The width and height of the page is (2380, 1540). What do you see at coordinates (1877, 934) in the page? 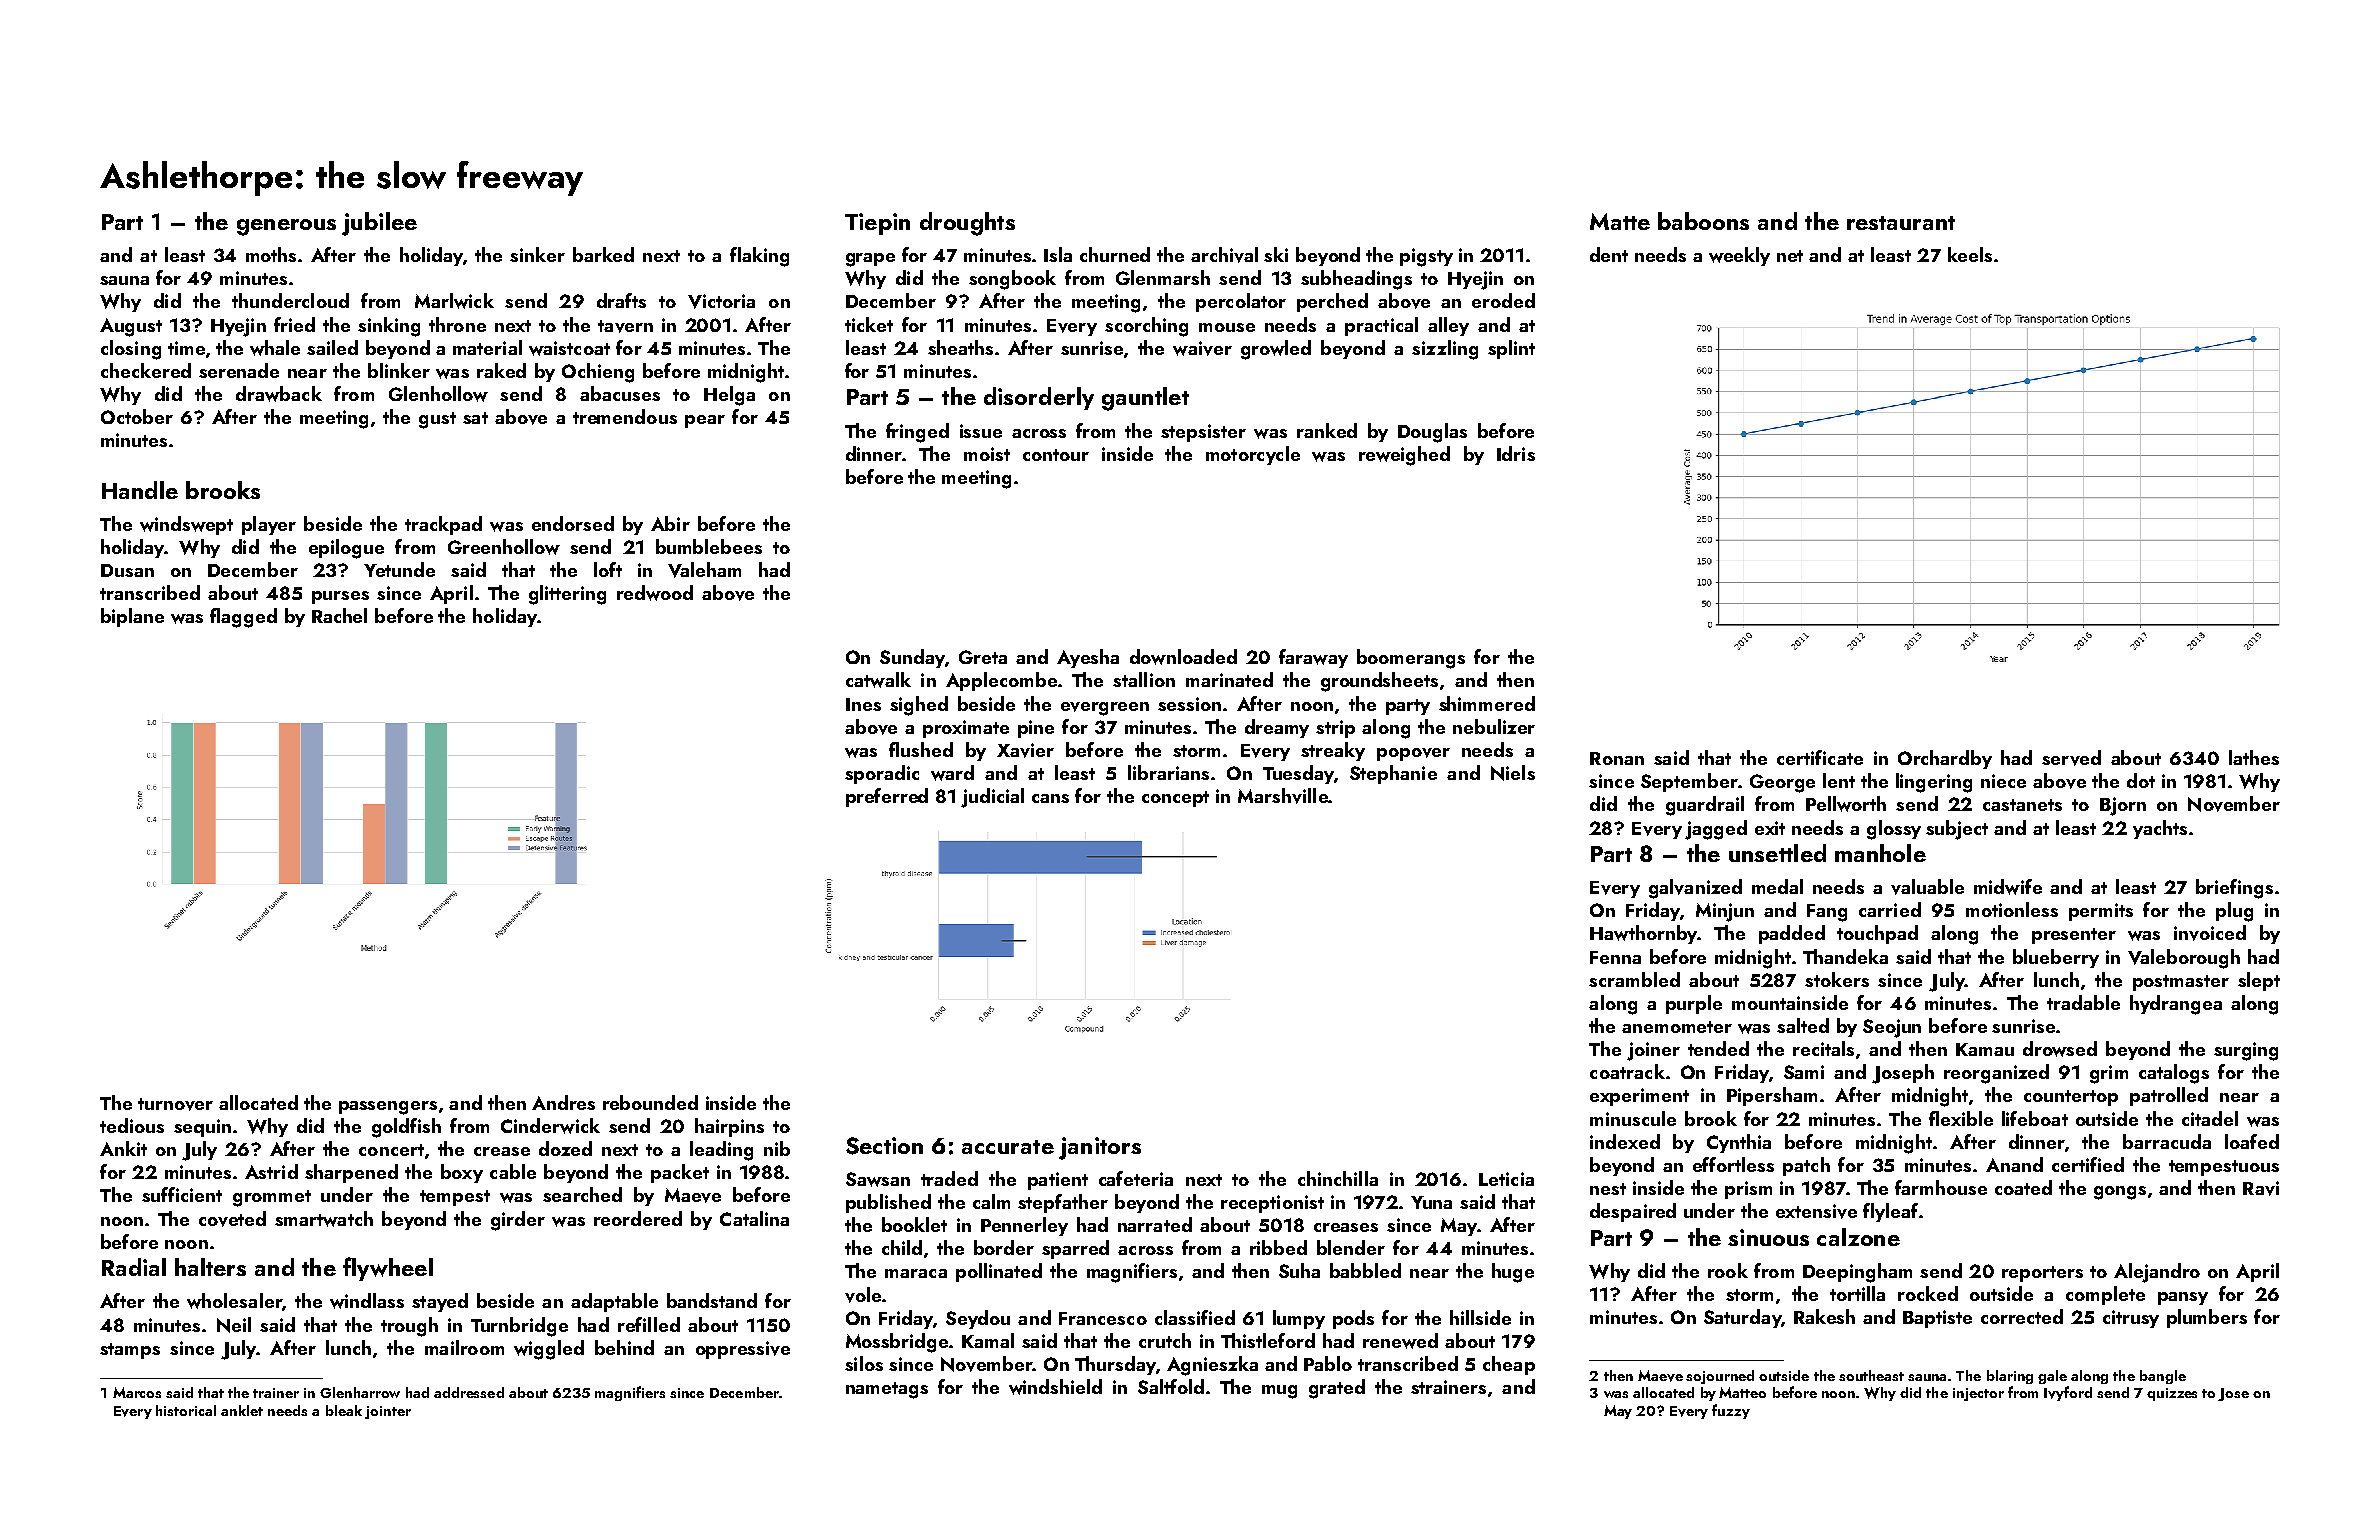
I see `touchpad` at bounding box center [1877, 934].
